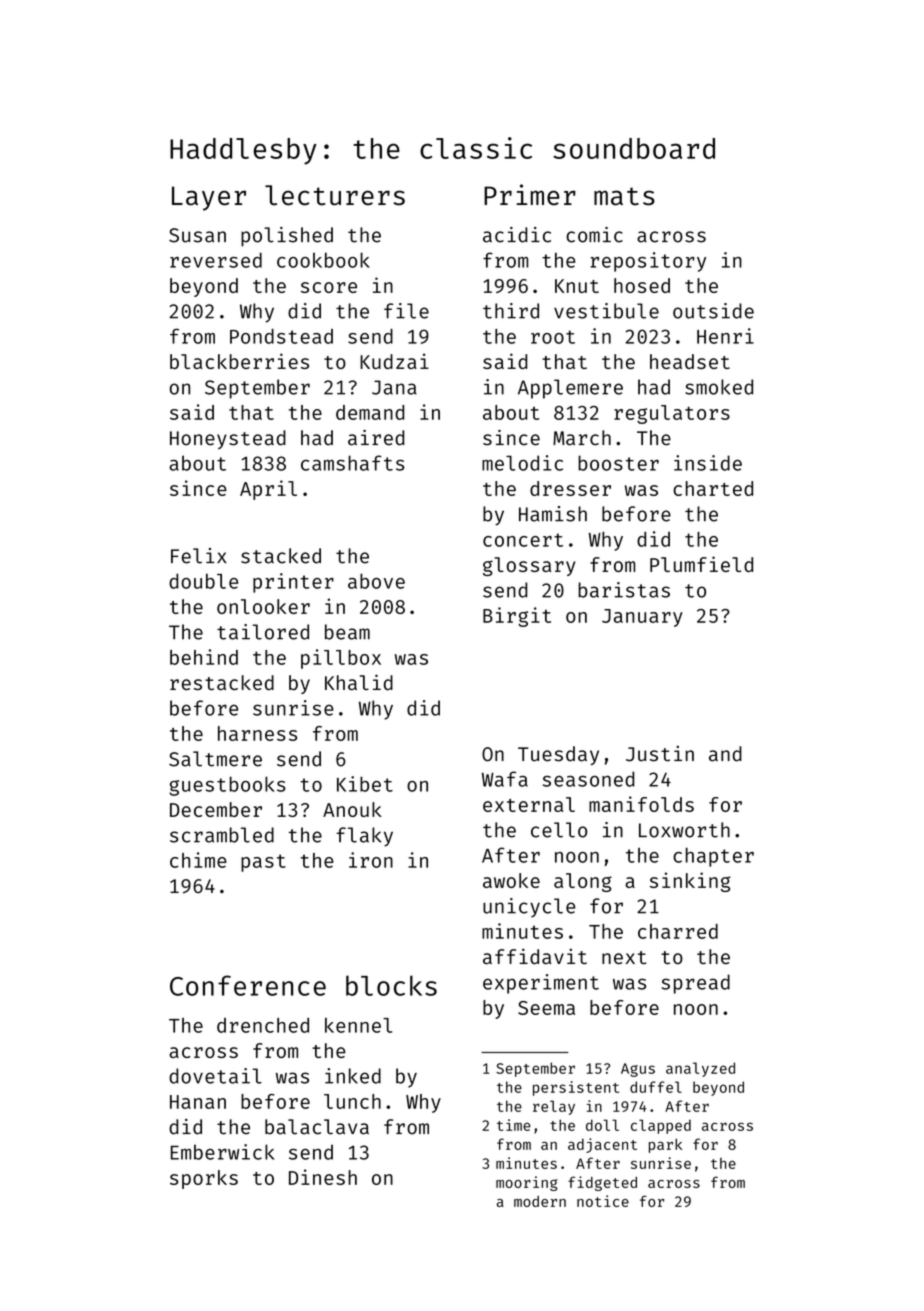 The image size is (924, 1311). Describe the element at coordinates (624, 196) in the page. I see `mats` at that location.
